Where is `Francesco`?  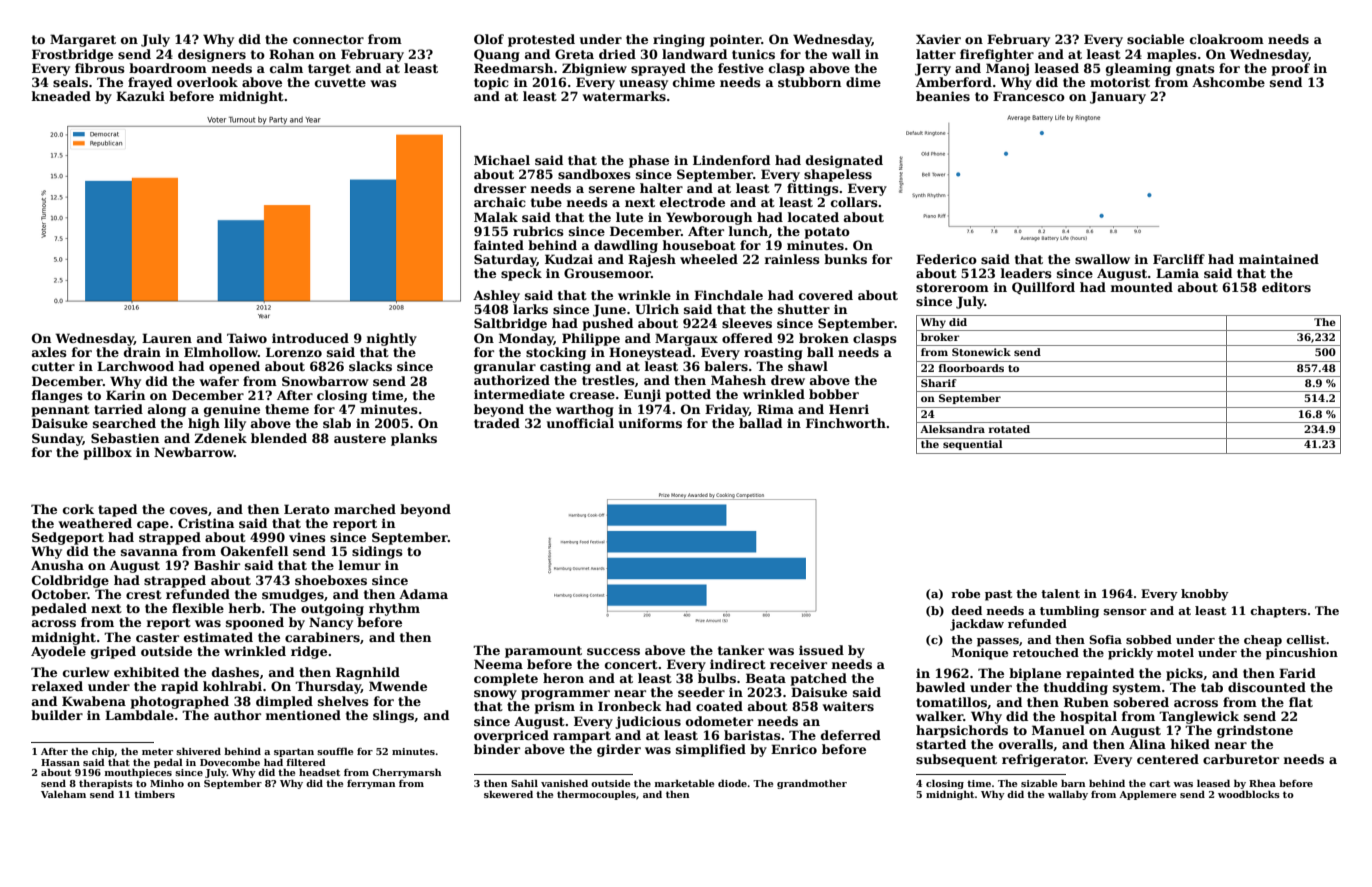 Francesco is located at coordinates (1029, 96).
